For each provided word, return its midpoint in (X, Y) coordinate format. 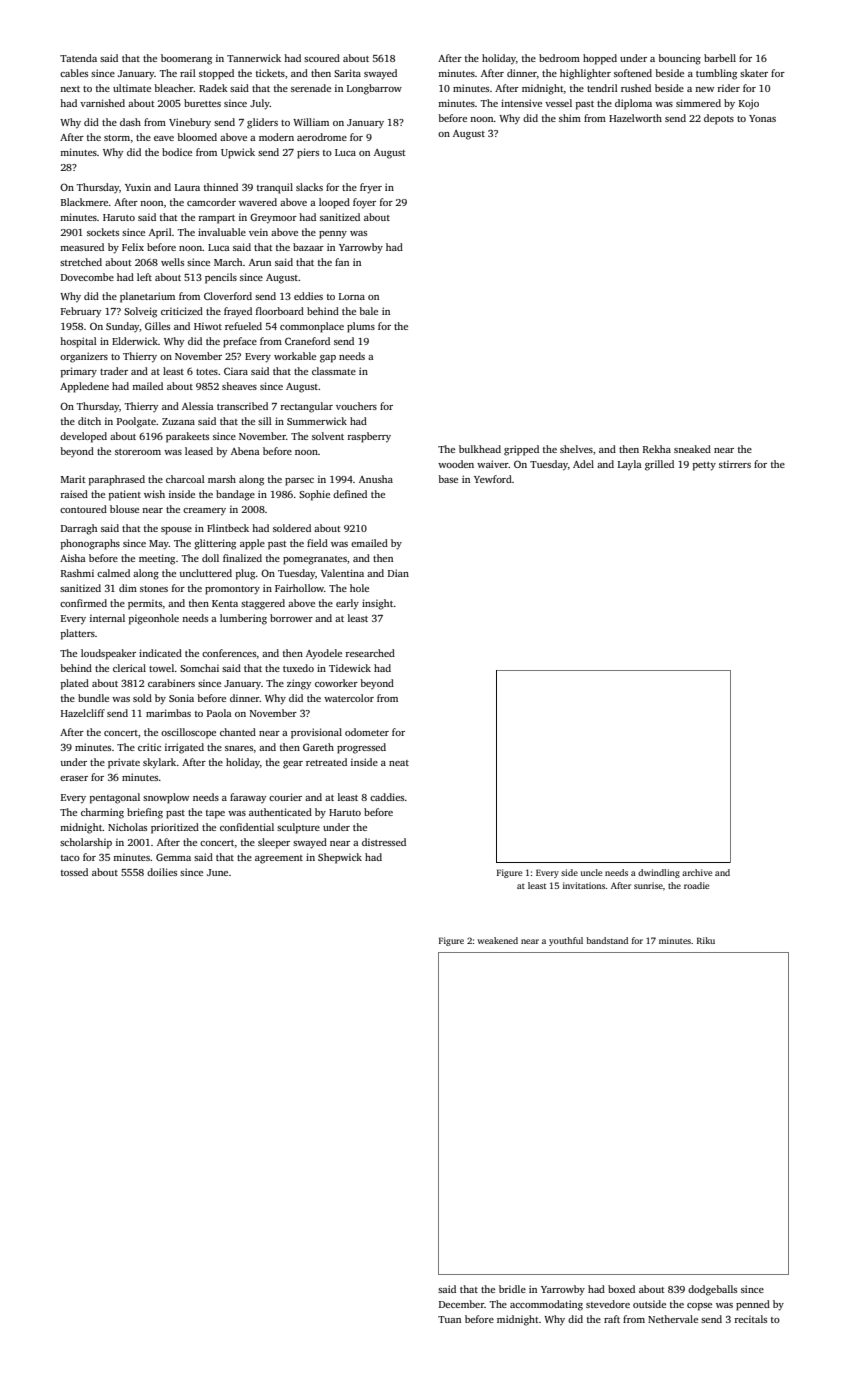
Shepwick (340, 858)
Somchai (199, 668)
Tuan (449, 1319)
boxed (621, 1289)
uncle (591, 872)
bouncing (679, 59)
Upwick (238, 153)
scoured (322, 58)
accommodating (546, 1305)
